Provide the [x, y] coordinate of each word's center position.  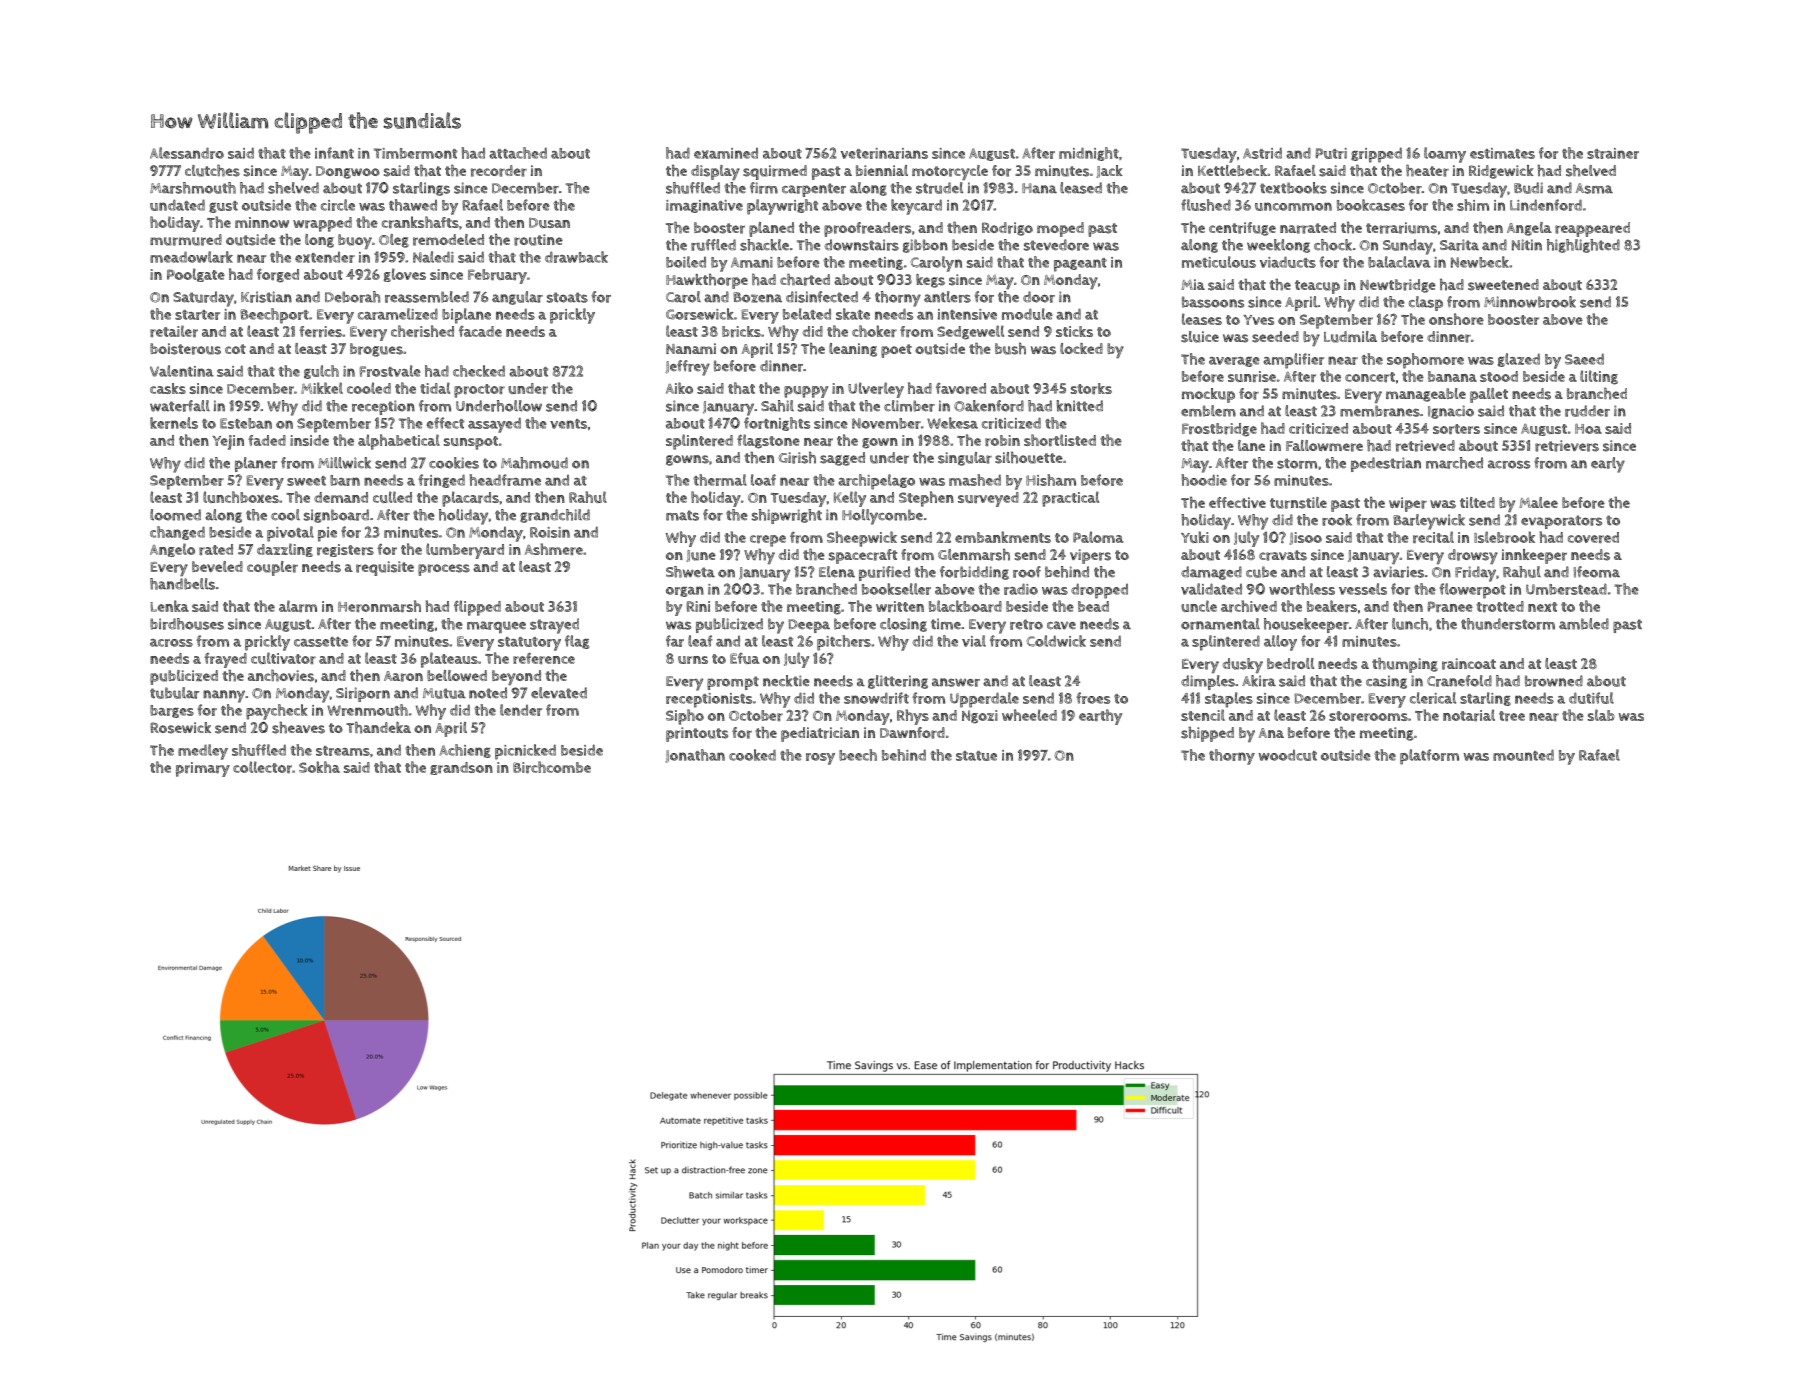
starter [197, 315]
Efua [745, 658]
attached [518, 153]
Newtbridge [1398, 286]
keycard [916, 207]
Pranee [1450, 606]
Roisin [550, 532]
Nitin [1527, 245]
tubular [174, 693]
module [1027, 314]
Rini [698, 606]
